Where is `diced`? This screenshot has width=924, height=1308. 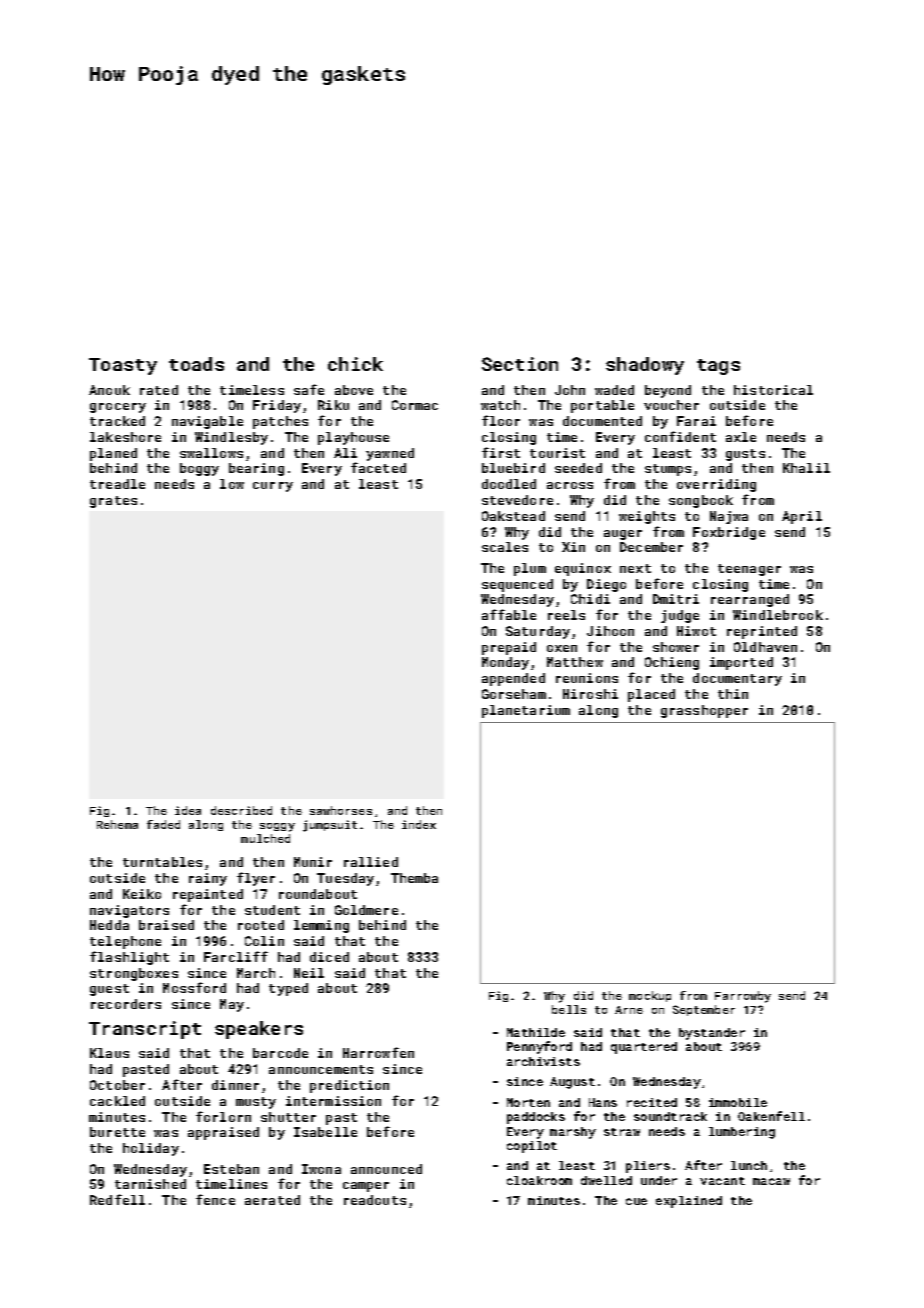 diced is located at coordinates (329, 957).
